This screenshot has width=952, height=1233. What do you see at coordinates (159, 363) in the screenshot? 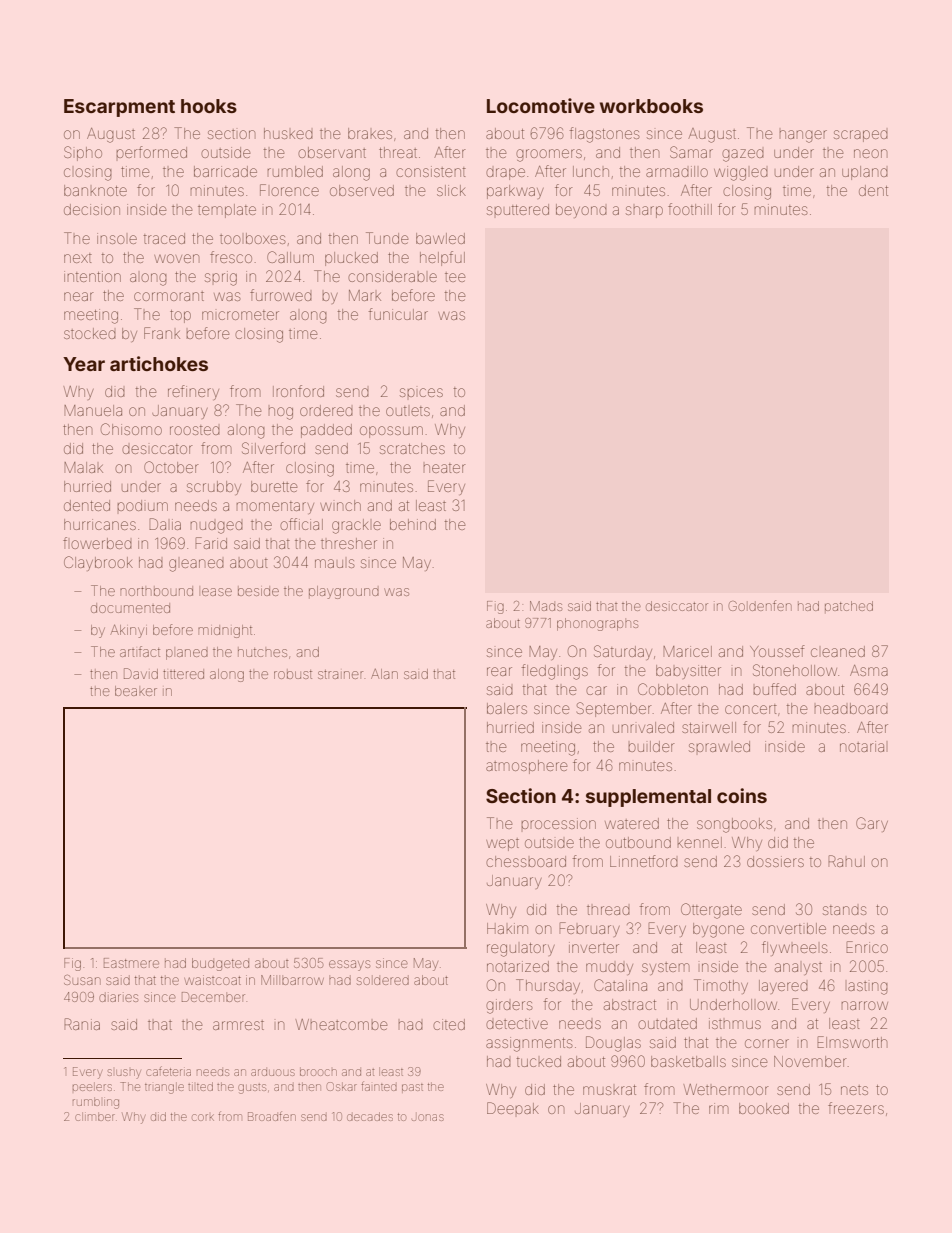
I see `artichokes` at bounding box center [159, 363].
